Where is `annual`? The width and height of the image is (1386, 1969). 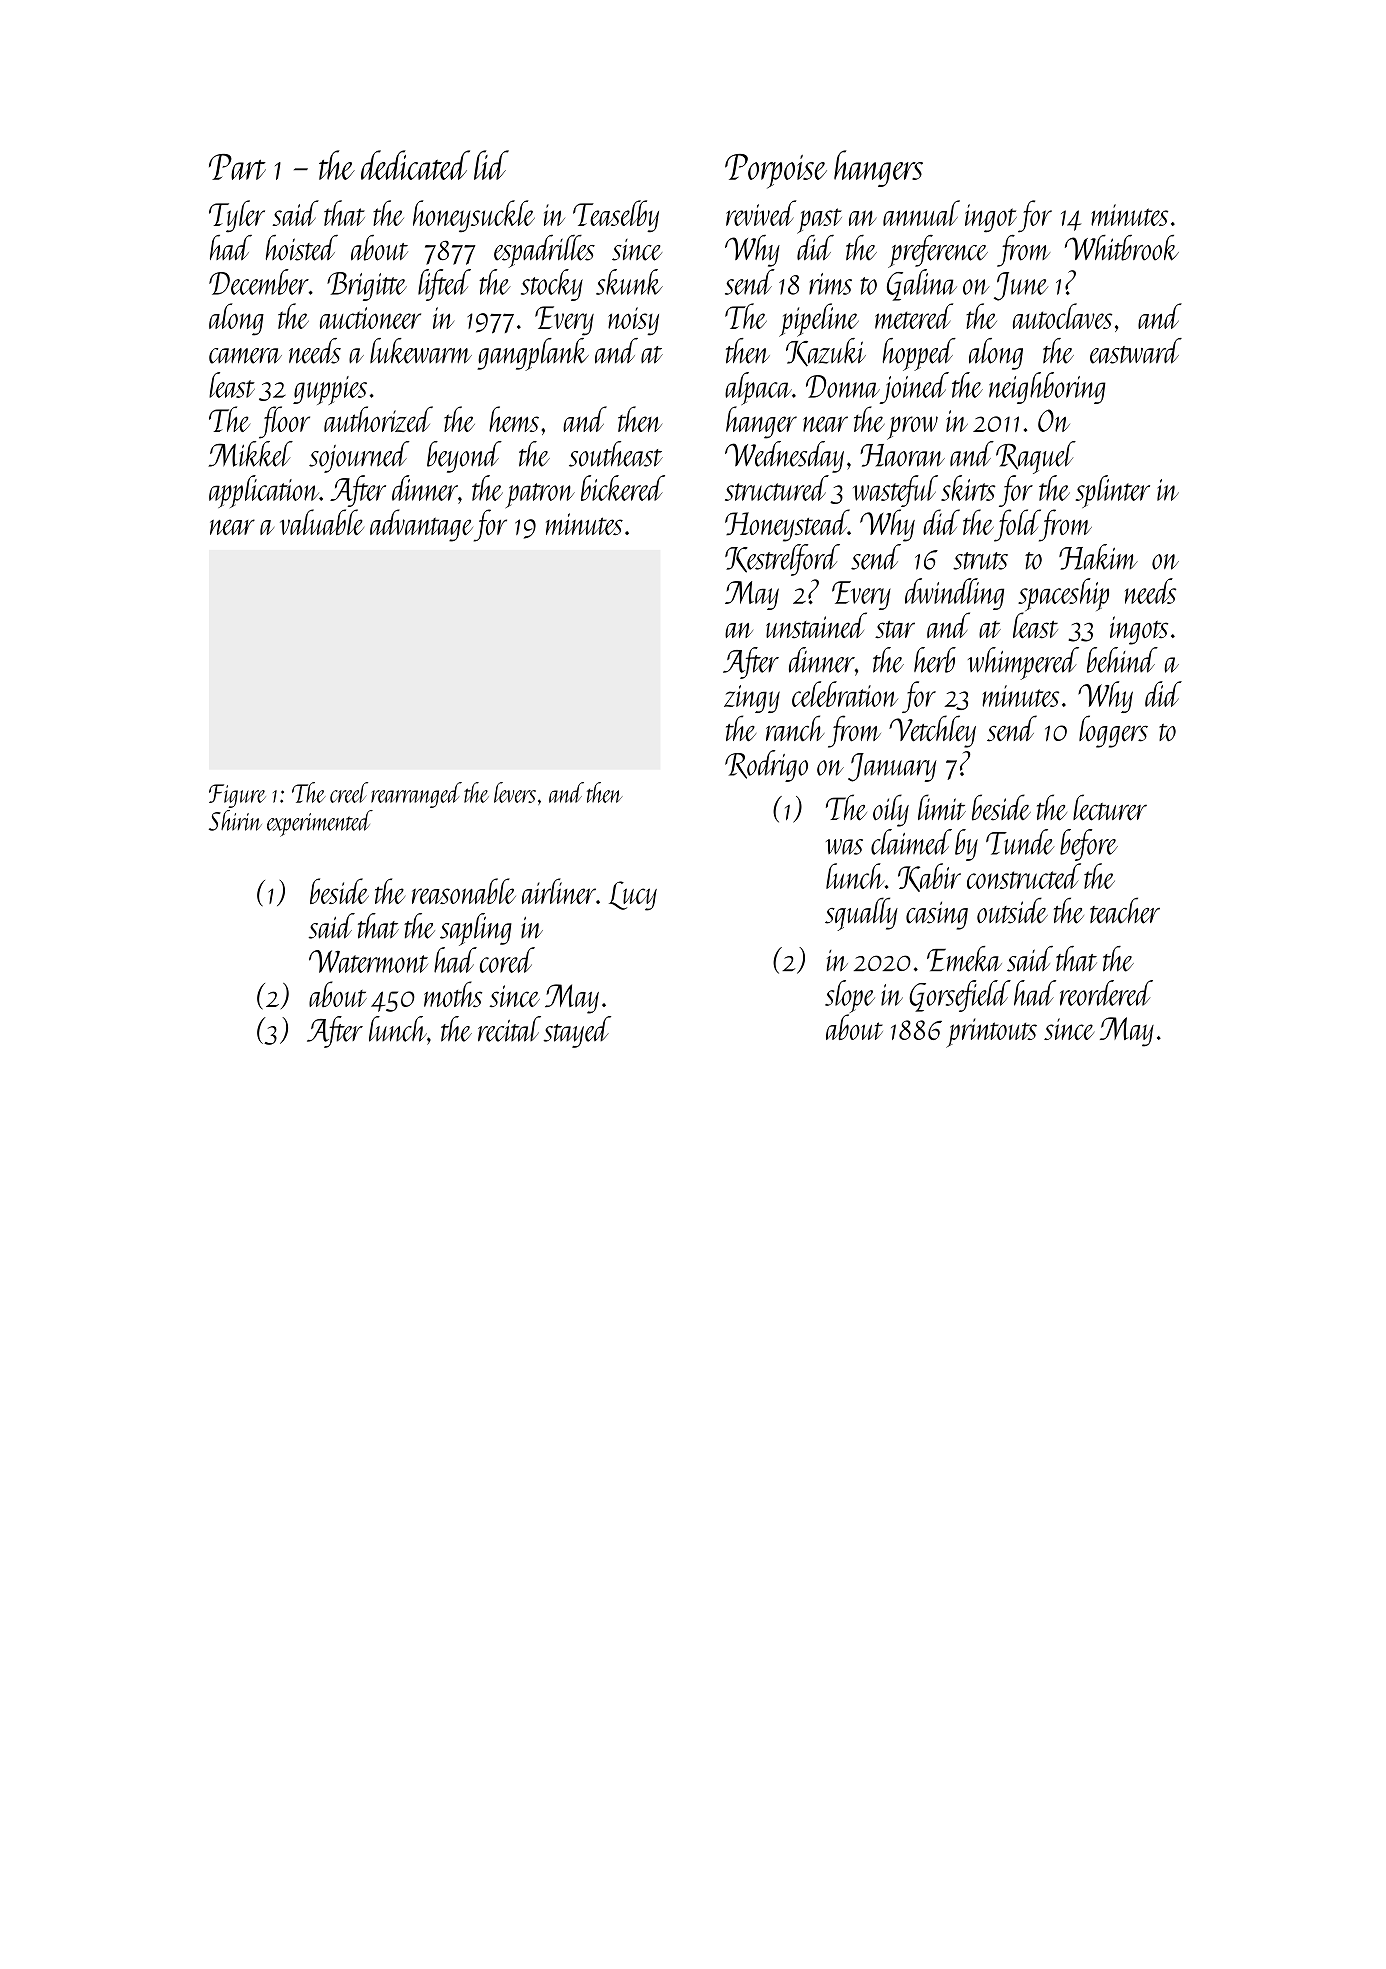 annual is located at coordinates (921, 213).
